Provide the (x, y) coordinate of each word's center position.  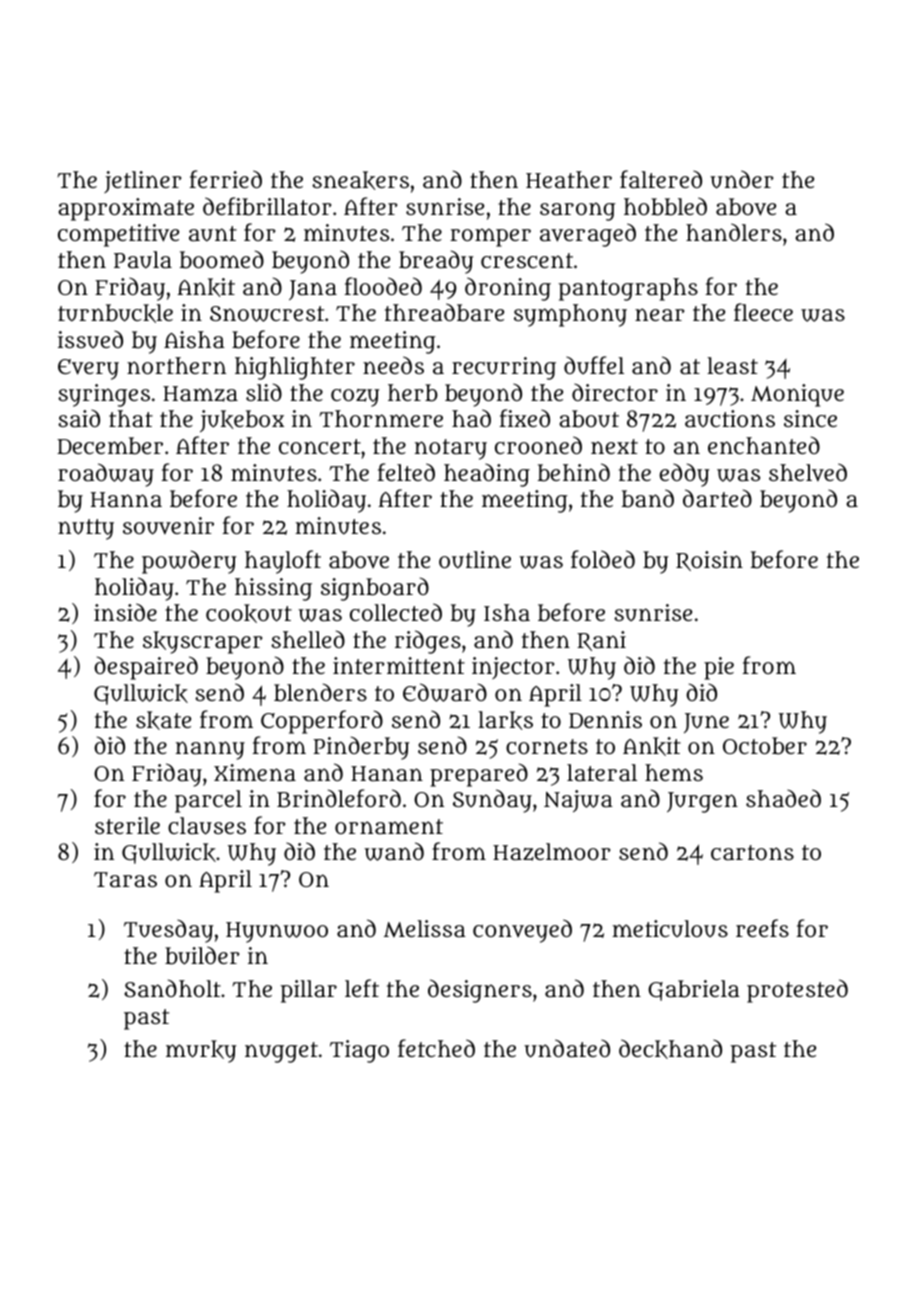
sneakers (360, 180)
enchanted (764, 445)
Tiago (359, 1051)
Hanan (387, 773)
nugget (281, 1052)
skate (163, 720)
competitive (118, 235)
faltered (661, 179)
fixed (524, 418)
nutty (86, 529)
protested (797, 991)
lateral (602, 772)
